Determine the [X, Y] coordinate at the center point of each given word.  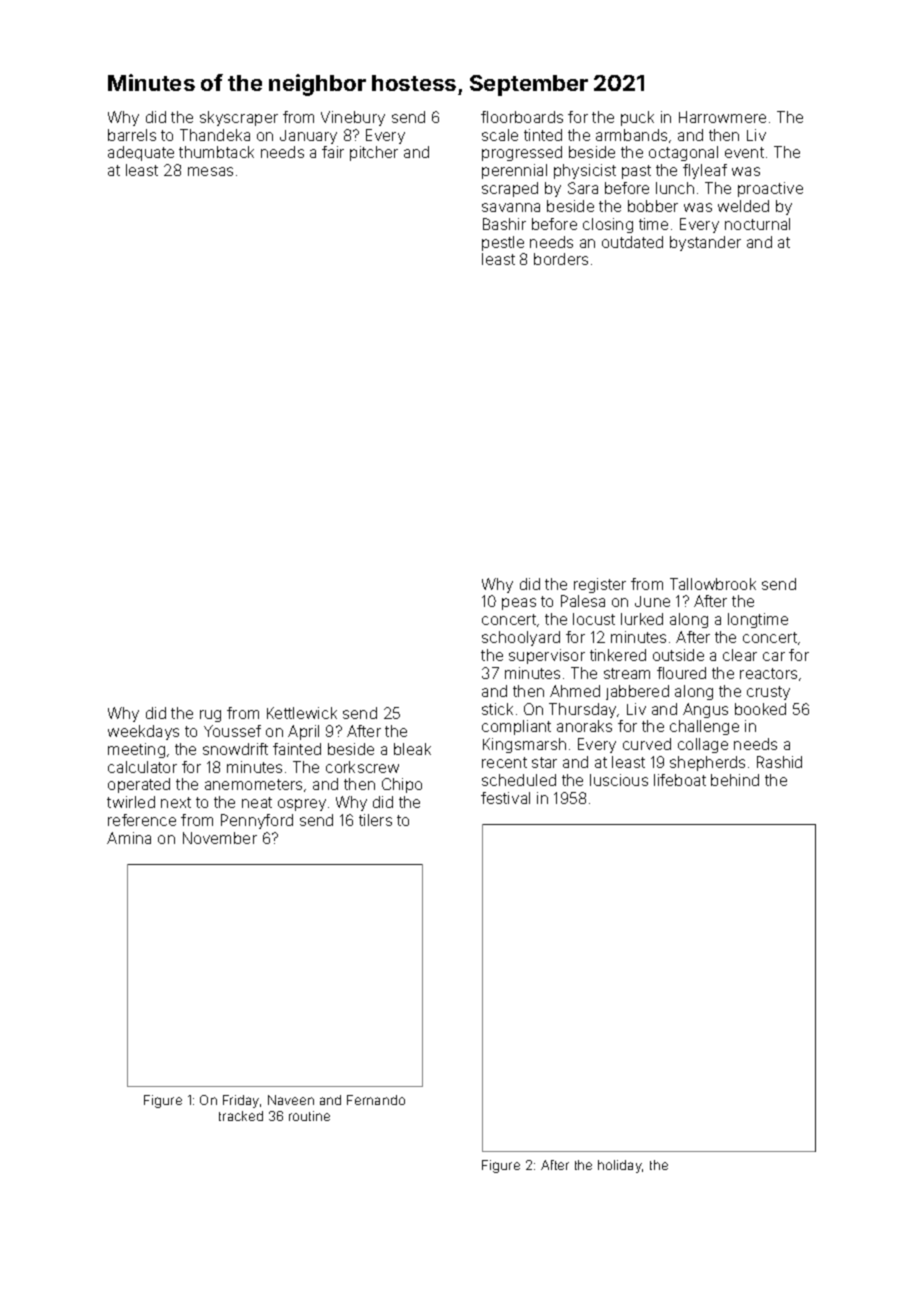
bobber [653, 206]
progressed [522, 153]
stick [497, 709]
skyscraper [239, 118]
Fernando [376, 1100]
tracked [241, 1116]
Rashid [779, 762]
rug [210, 716]
